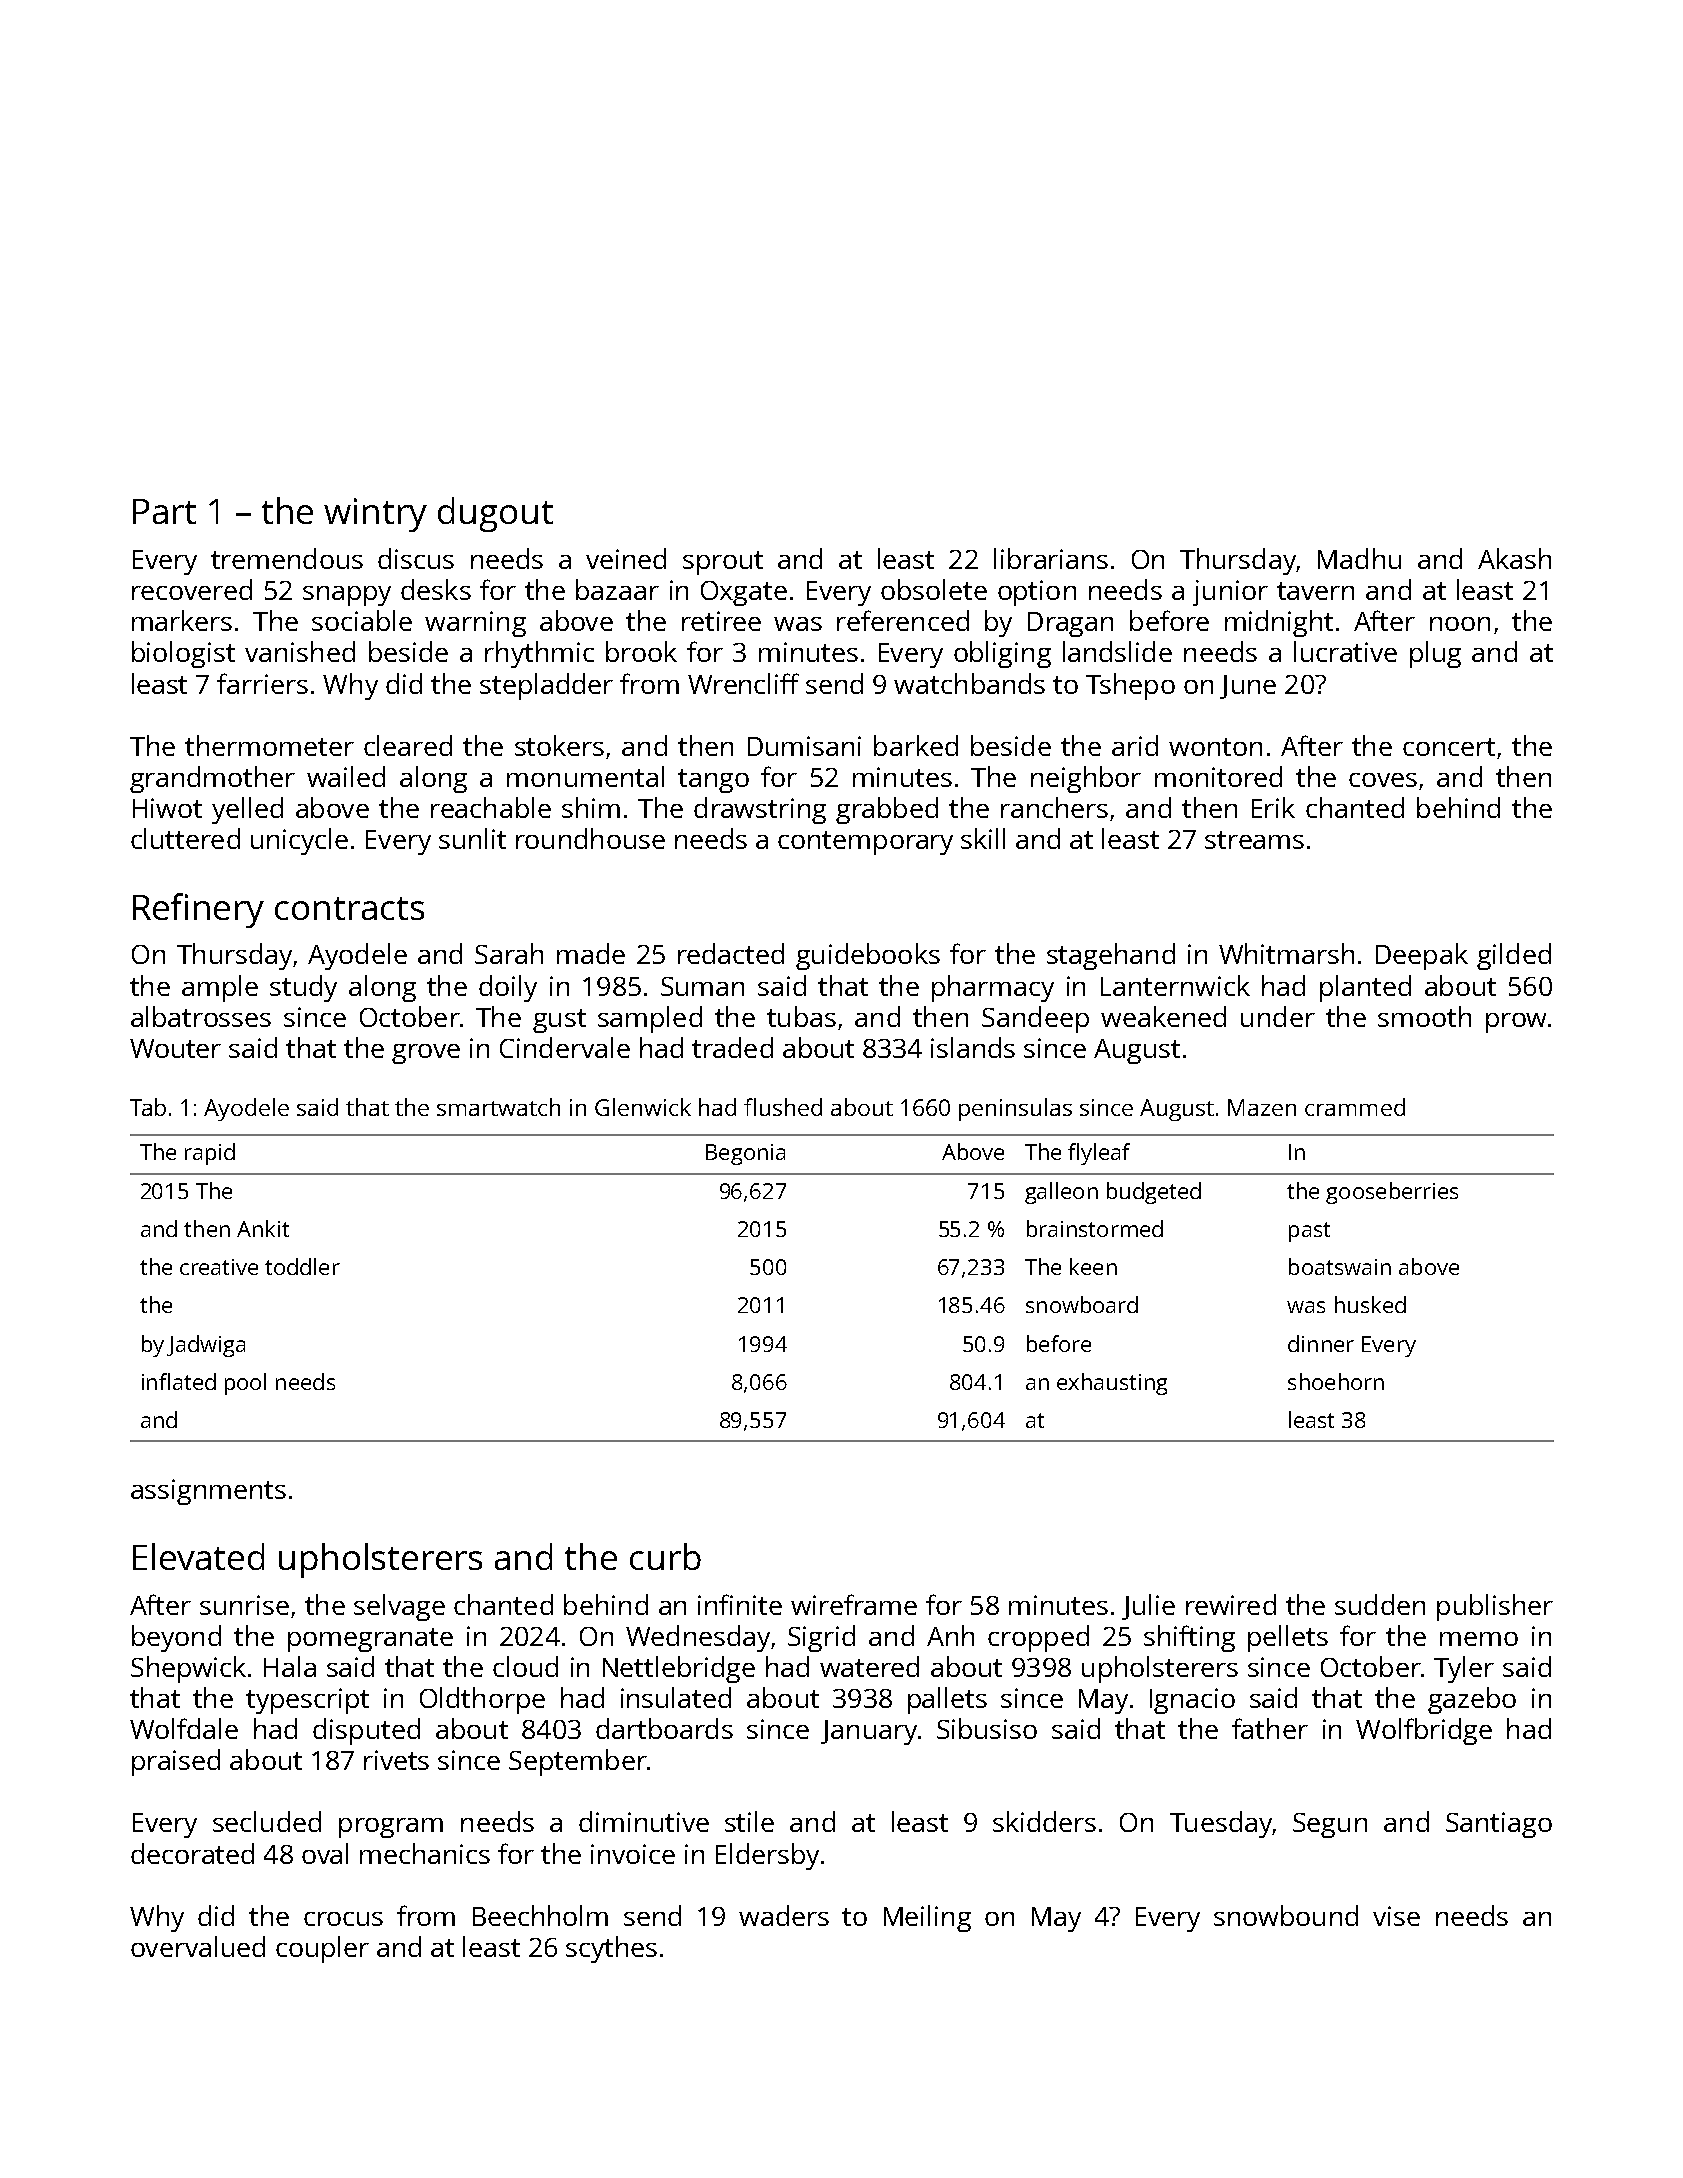 This image has height=2178, width=1683. Describe the element at coordinates (1365, 988) in the image. I see `planted` at that location.
